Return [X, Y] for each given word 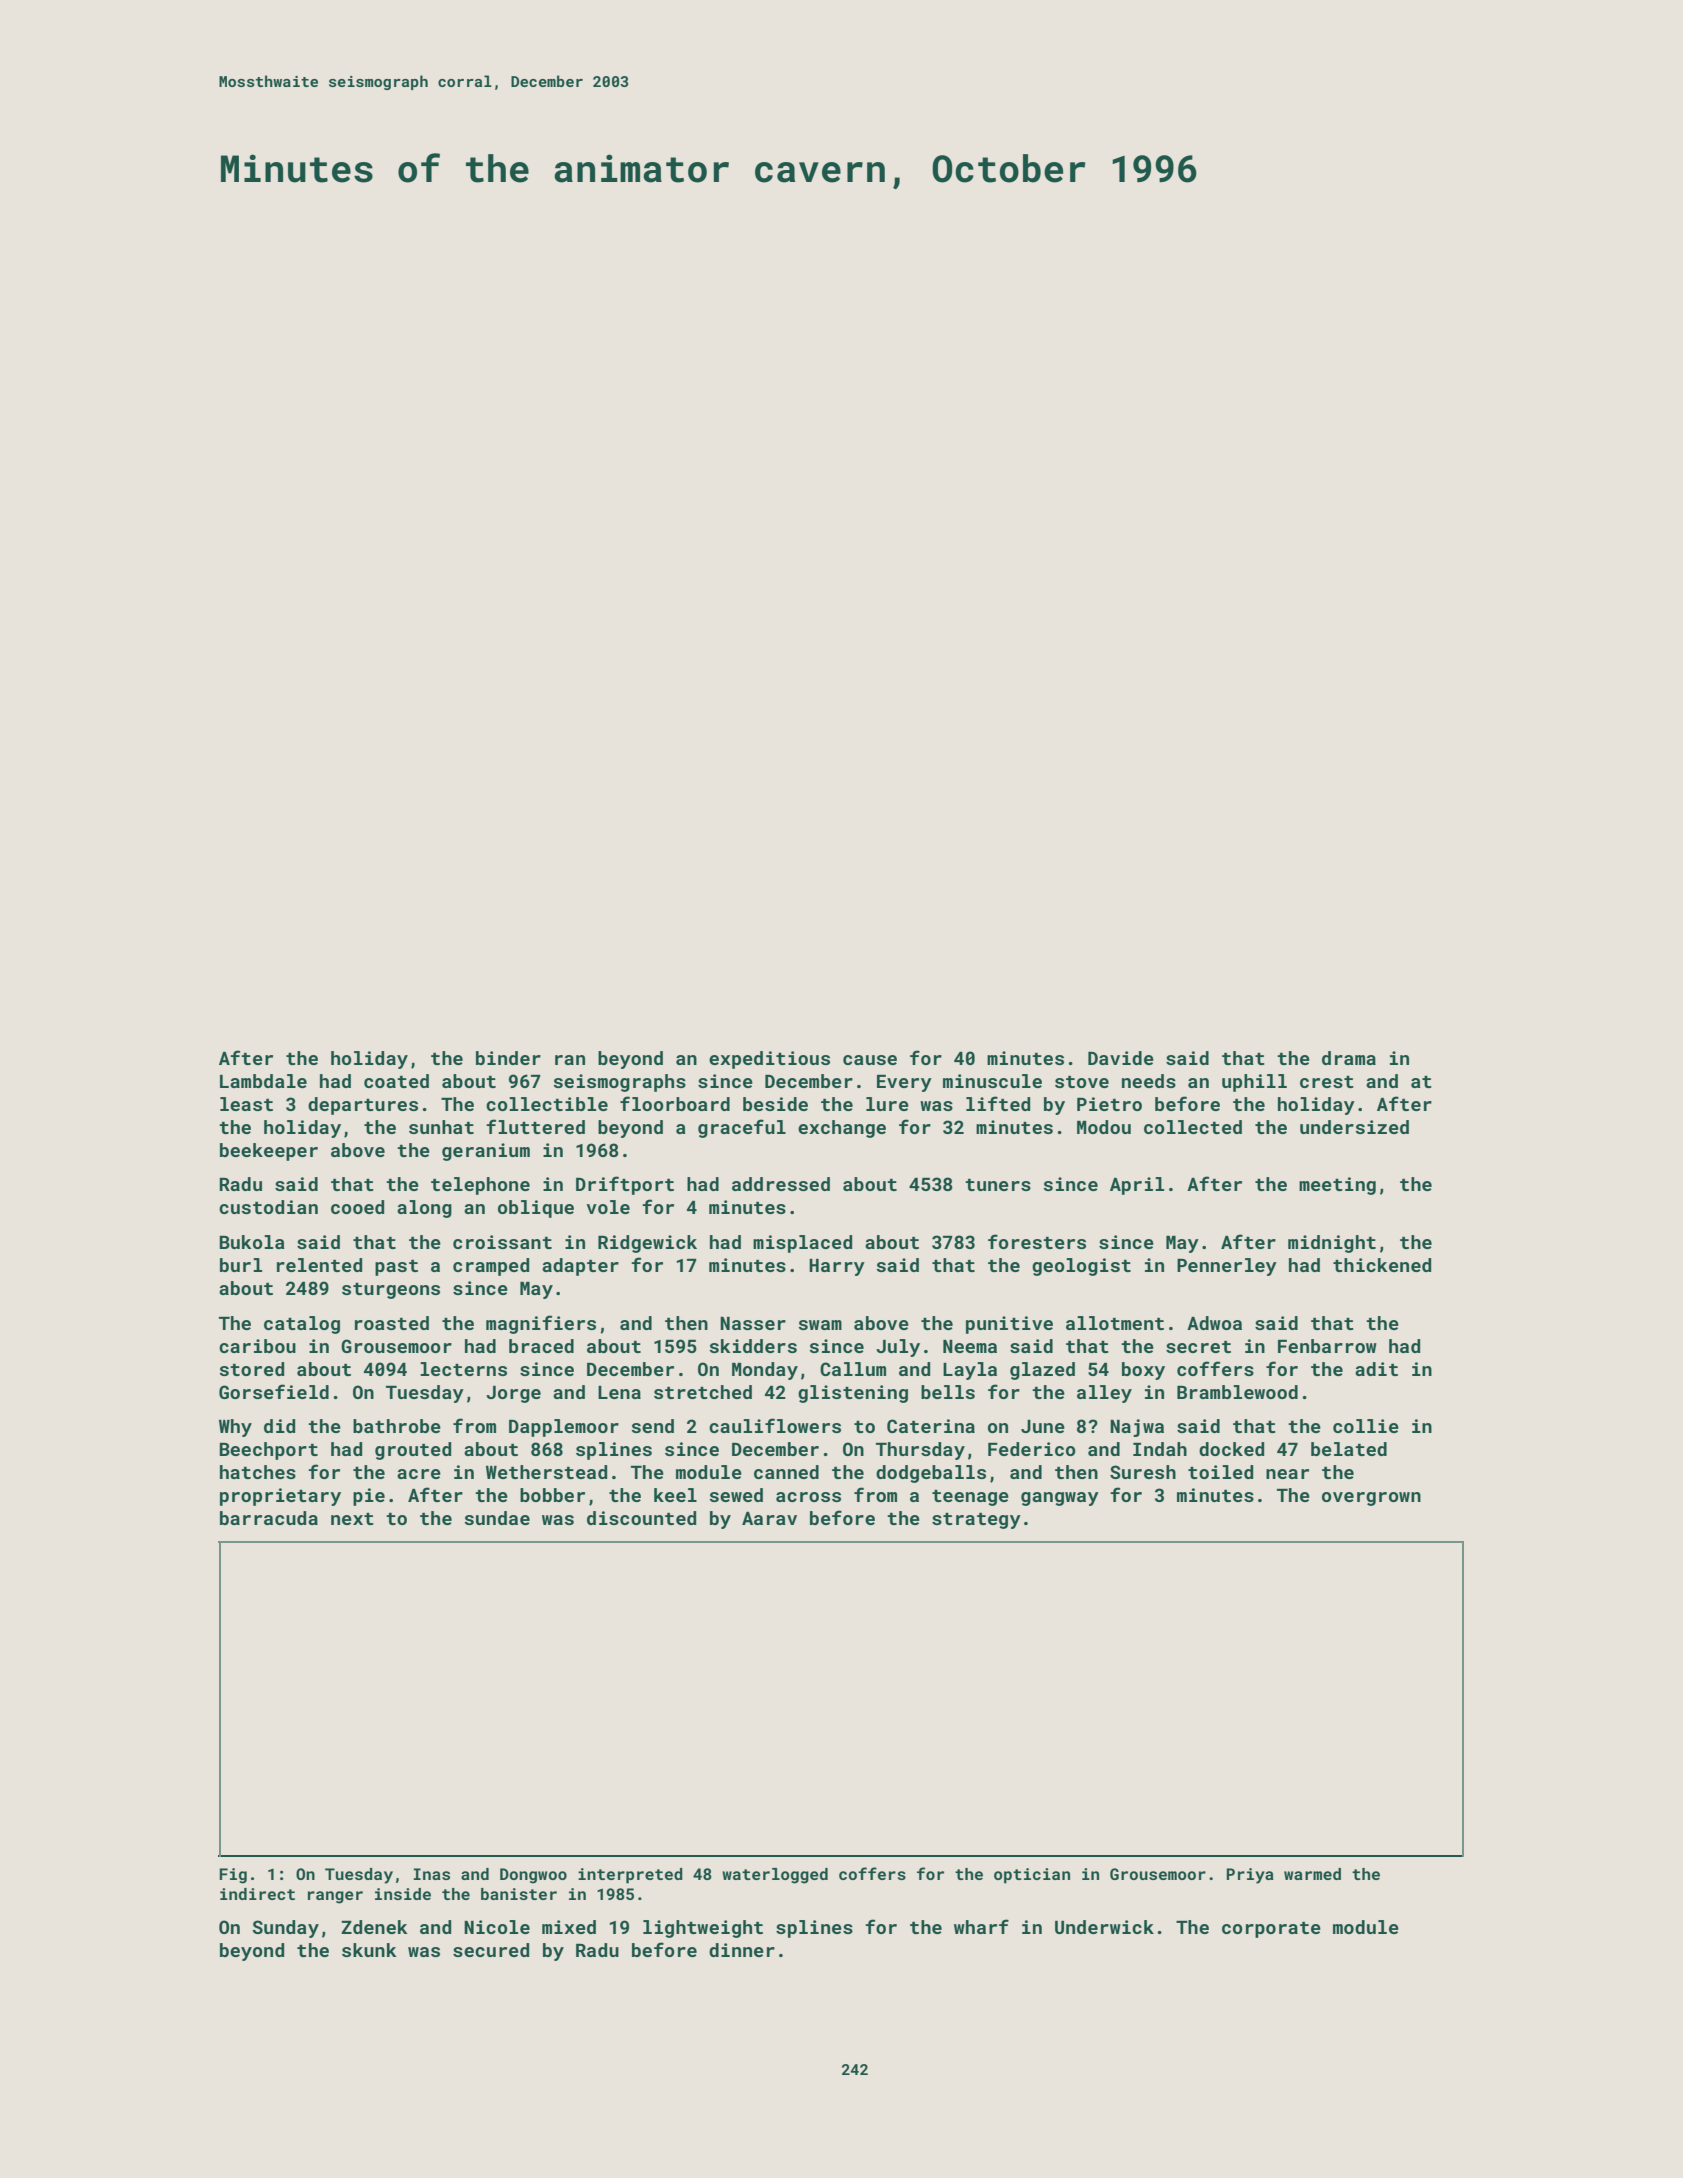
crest [1327, 1082]
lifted [998, 1103]
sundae [497, 1518]
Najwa [1137, 1428]
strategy [976, 1521]
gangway [1060, 1499]
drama [1349, 1058]
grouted [413, 1451]
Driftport [625, 1185]
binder [508, 1058]
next [352, 1519]
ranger [335, 1897]
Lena [619, 1392]
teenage [970, 1498]
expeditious [769, 1060]
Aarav [769, 1518]
